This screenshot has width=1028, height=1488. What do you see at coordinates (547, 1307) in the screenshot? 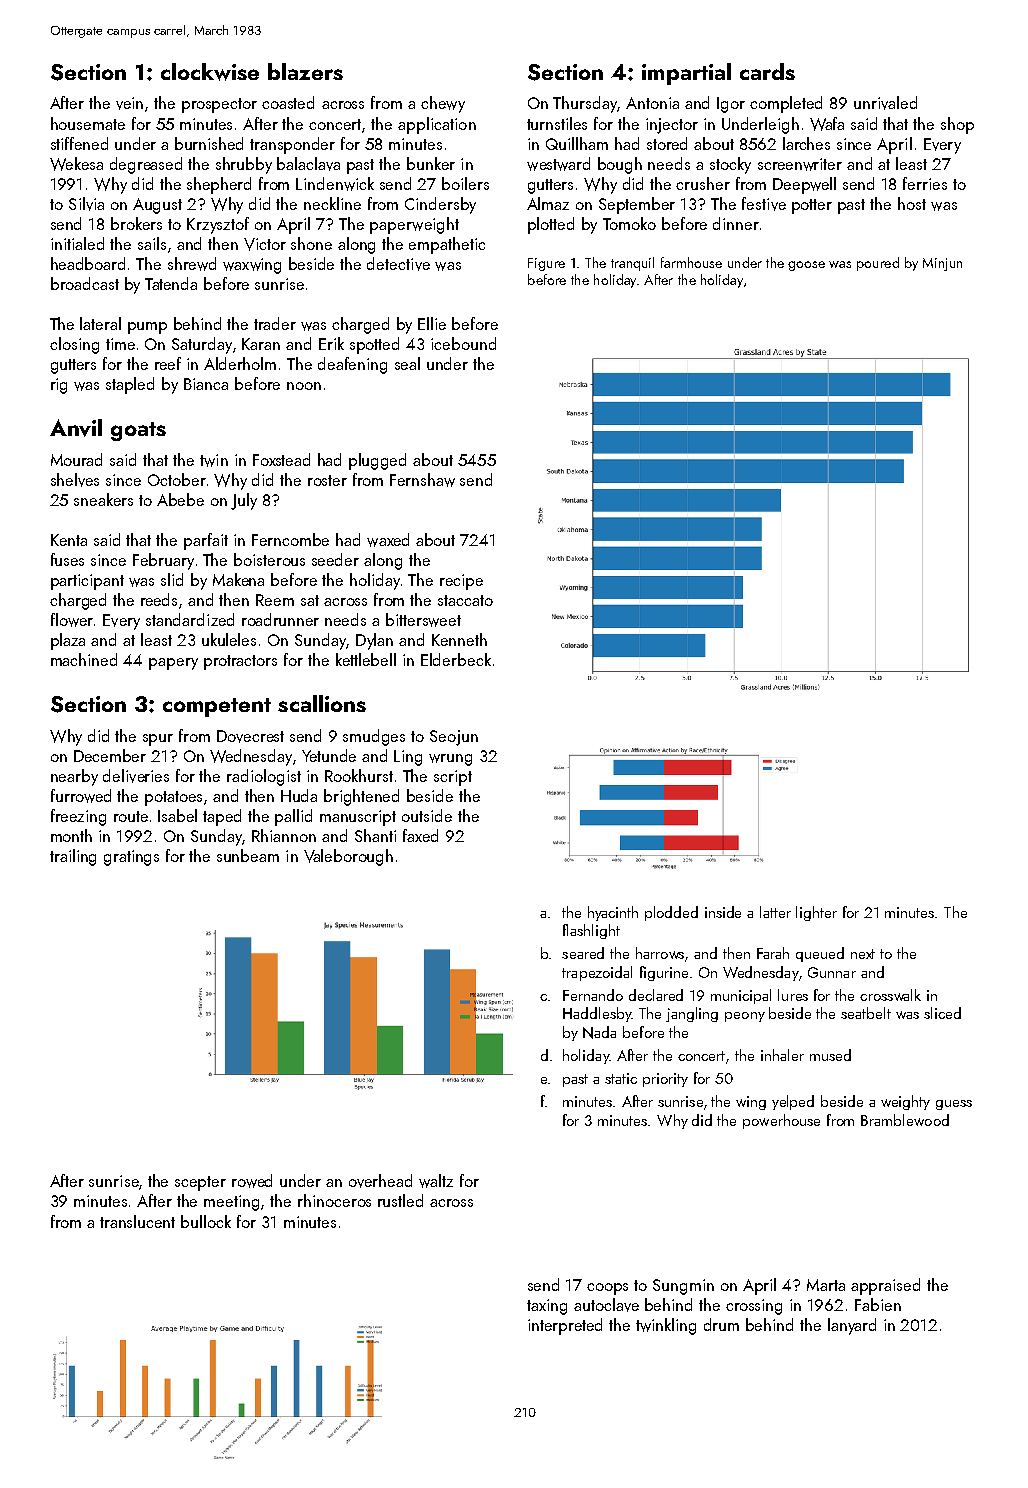
I see `taxing` at bounding box center [547, 1307].
